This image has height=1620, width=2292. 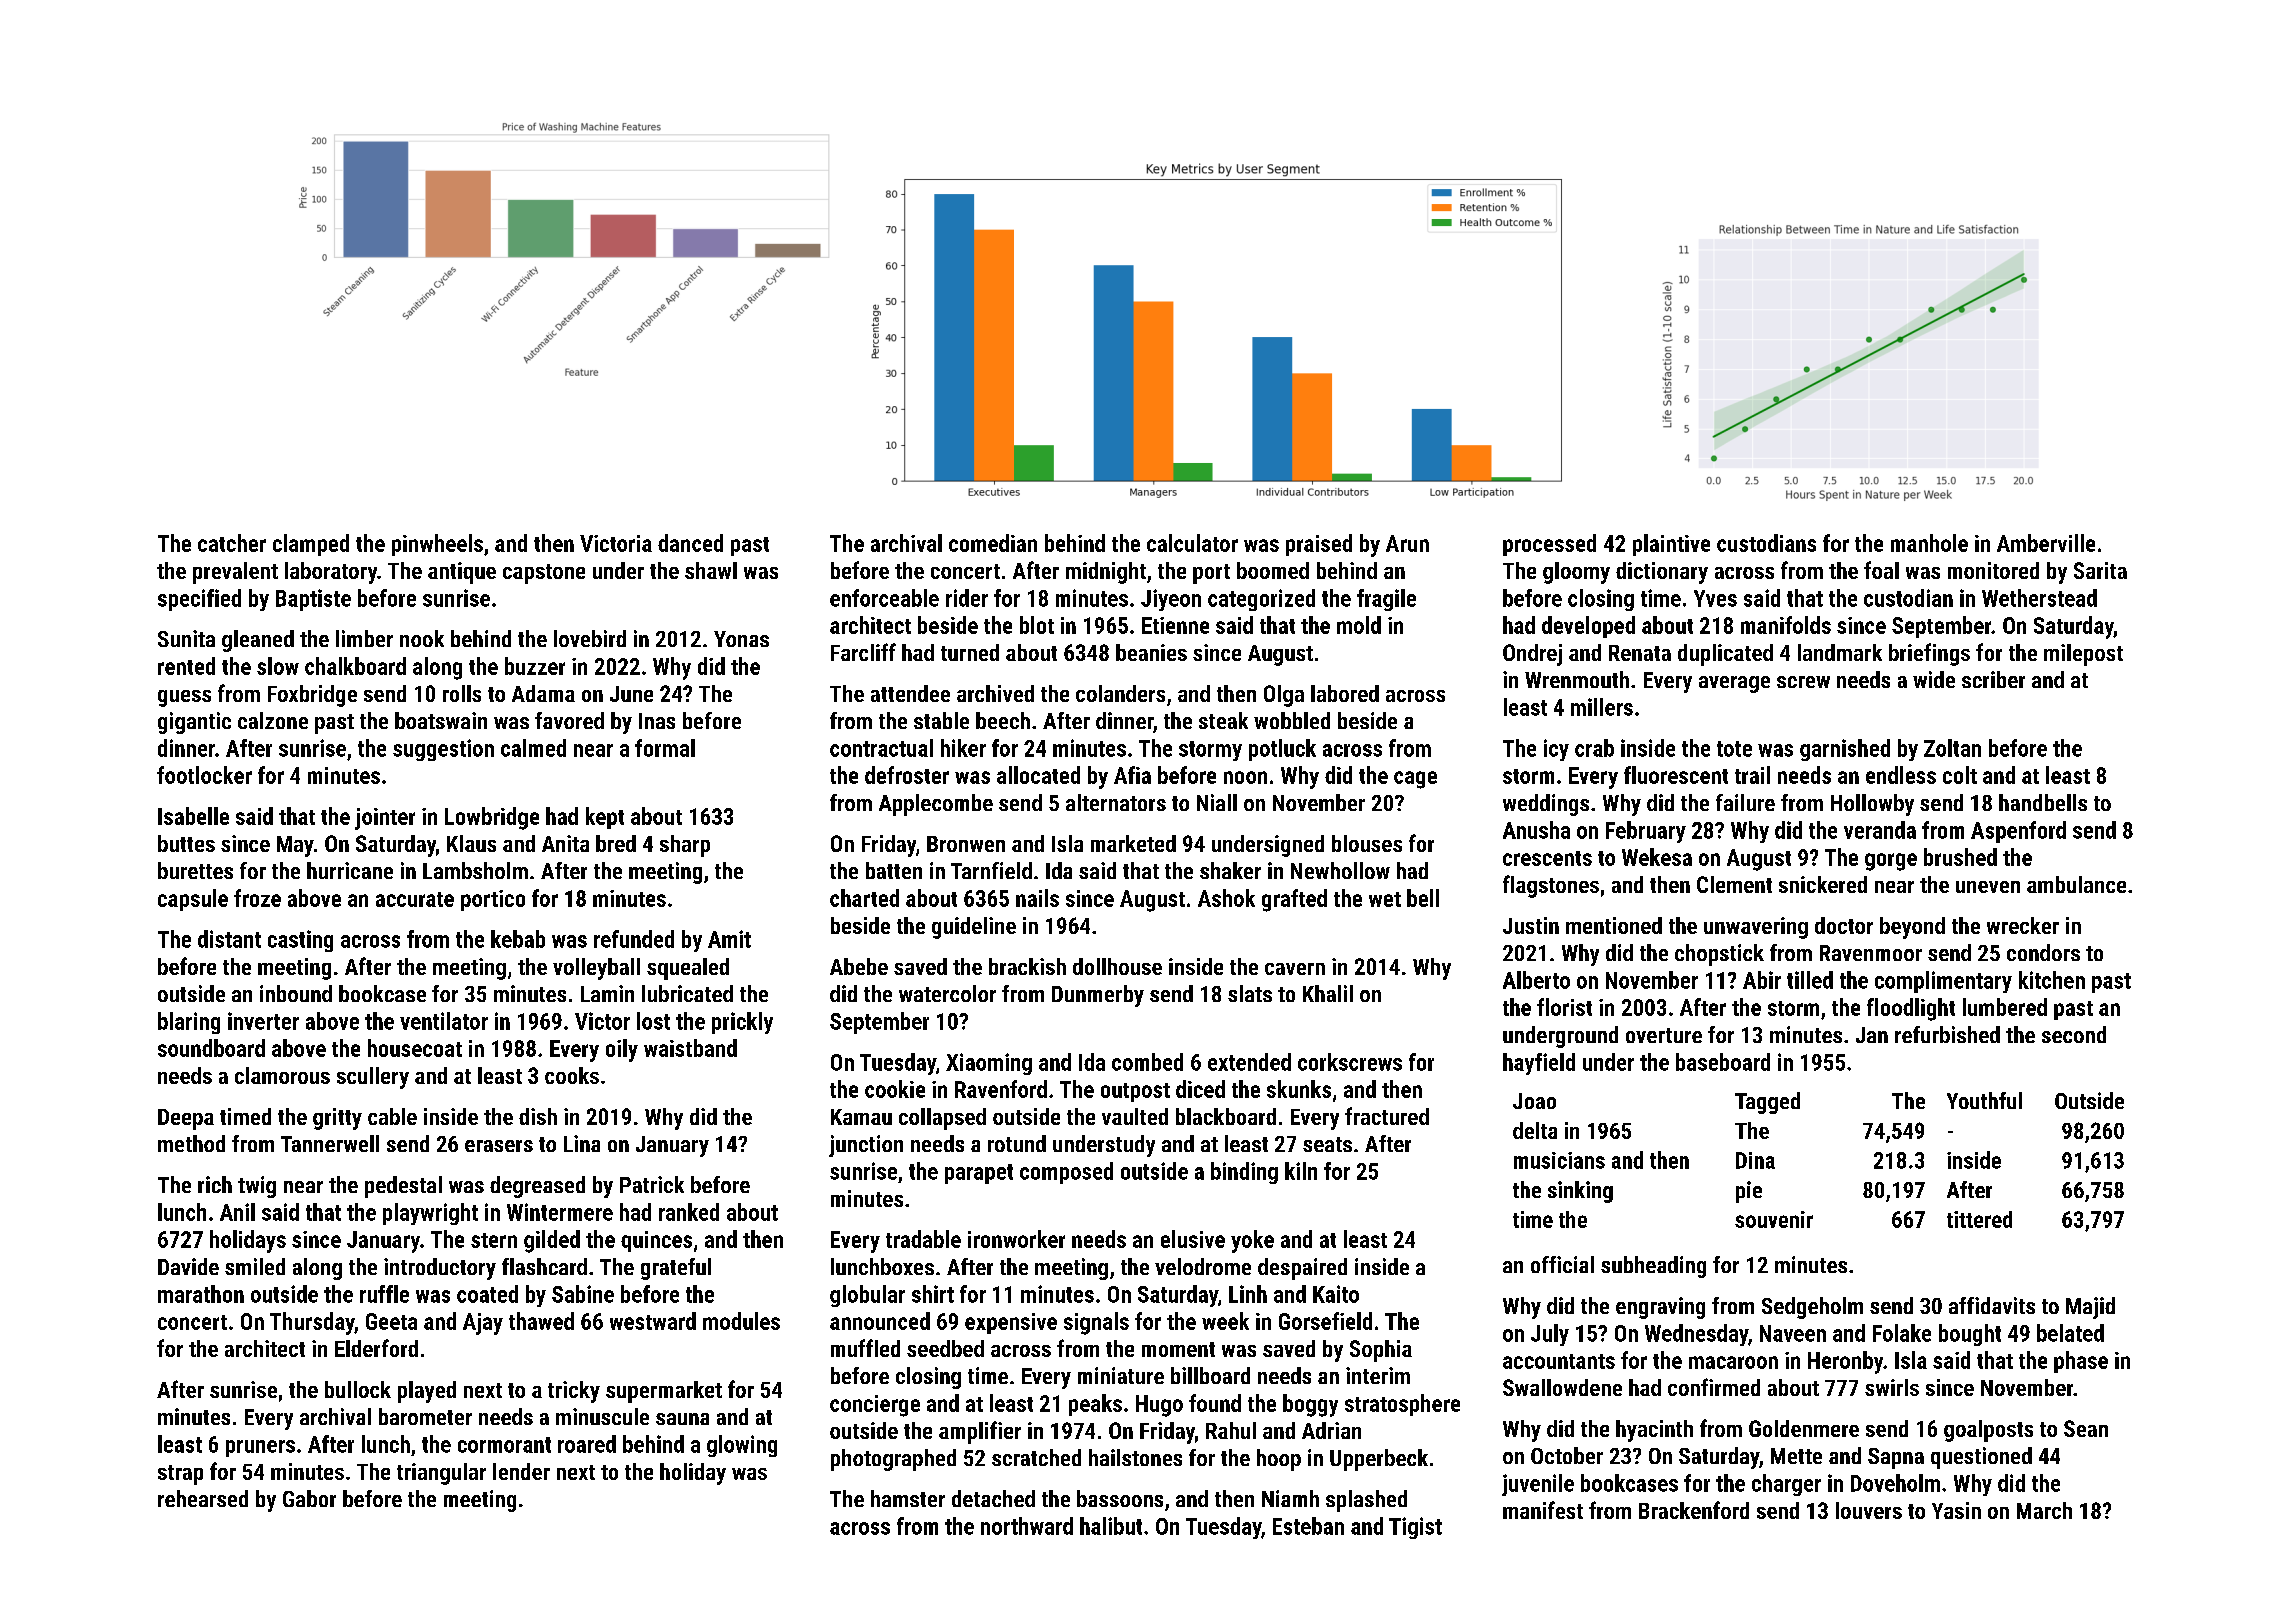 What do you see at coordinates (967, 598) in the image?
I see `rider` at bounding box center [967, 598].
